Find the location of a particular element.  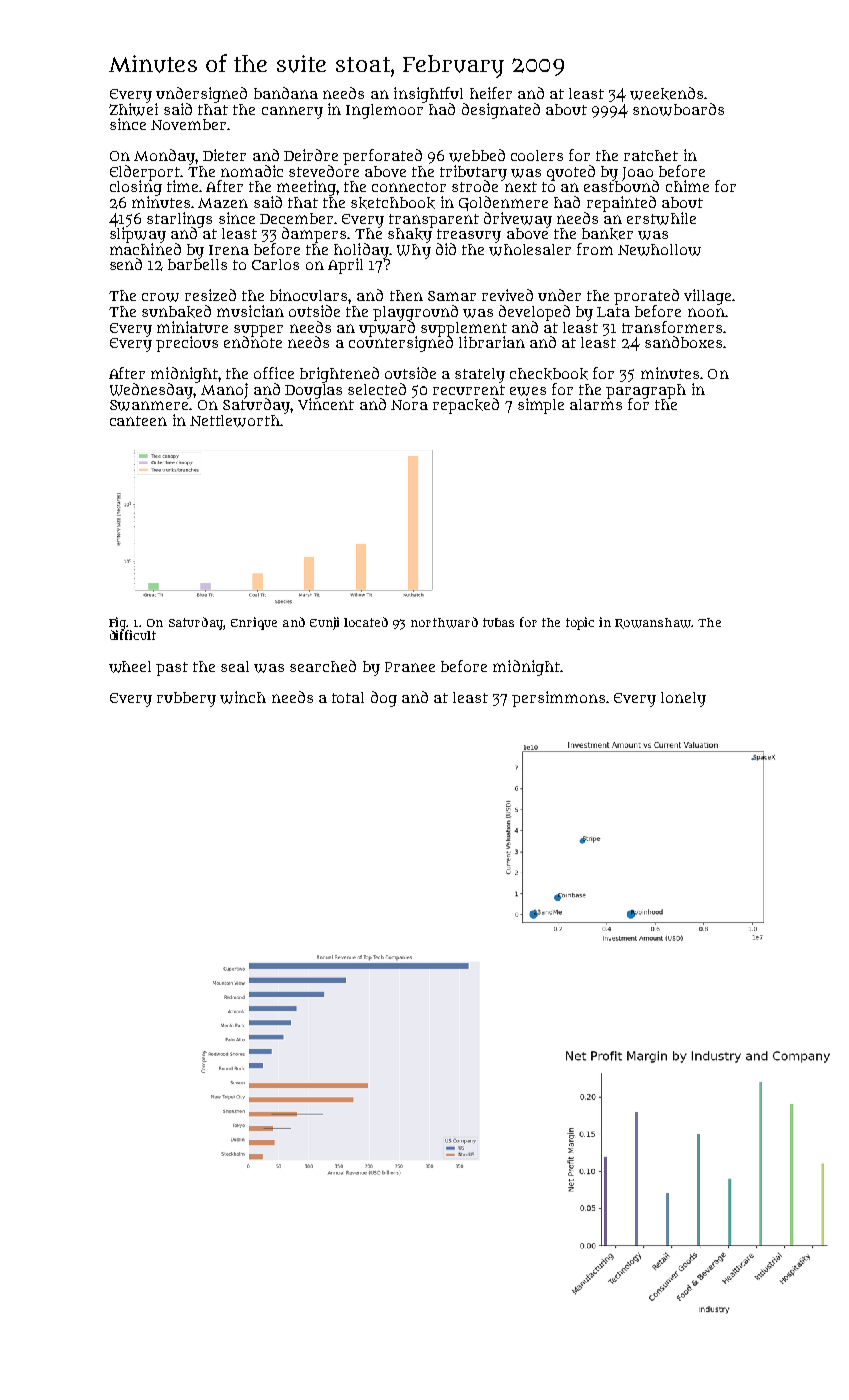

musician is located at coordinates (250, 311).
